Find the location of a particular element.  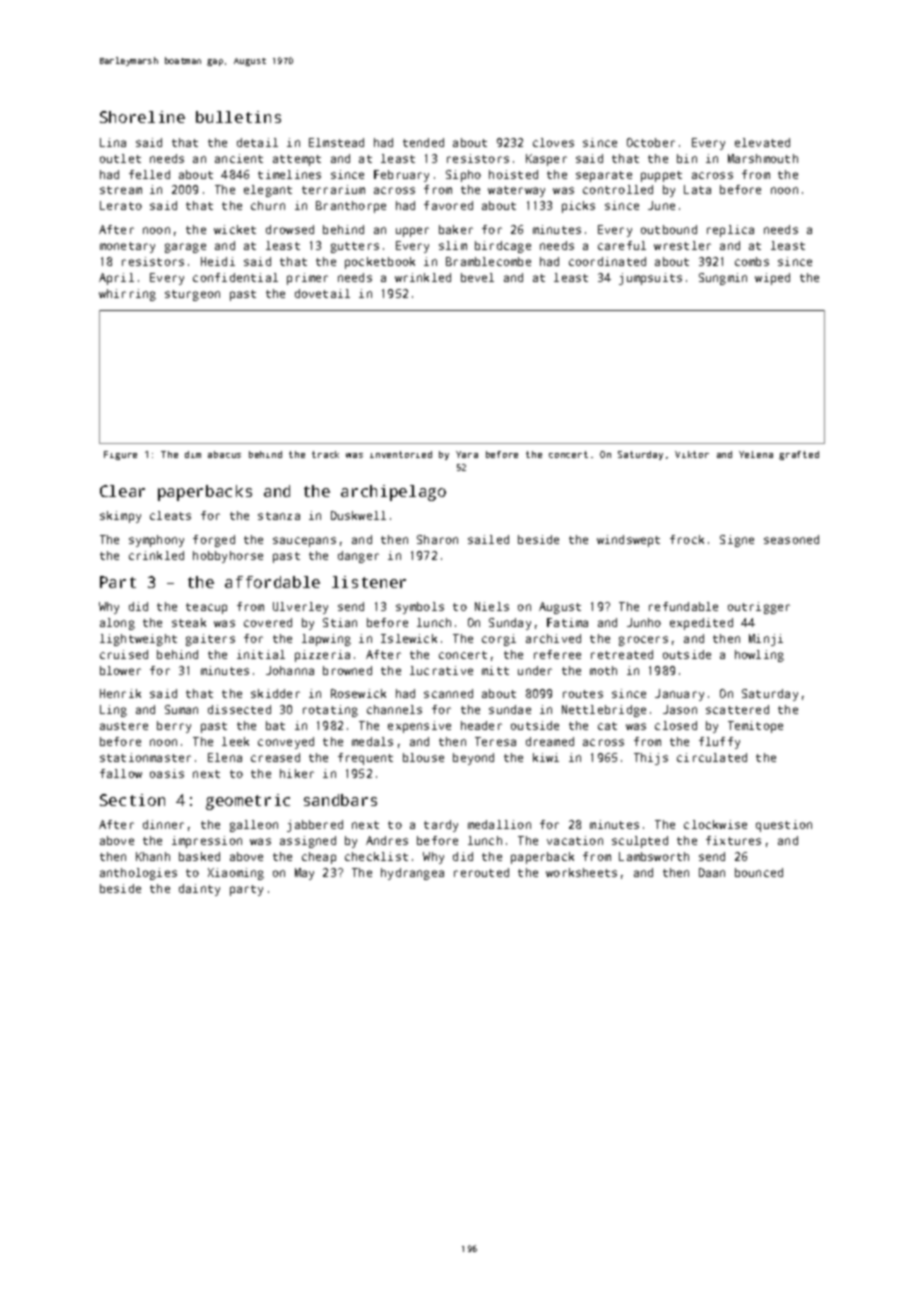

Shoreline is located at coordinates (142, 117).
